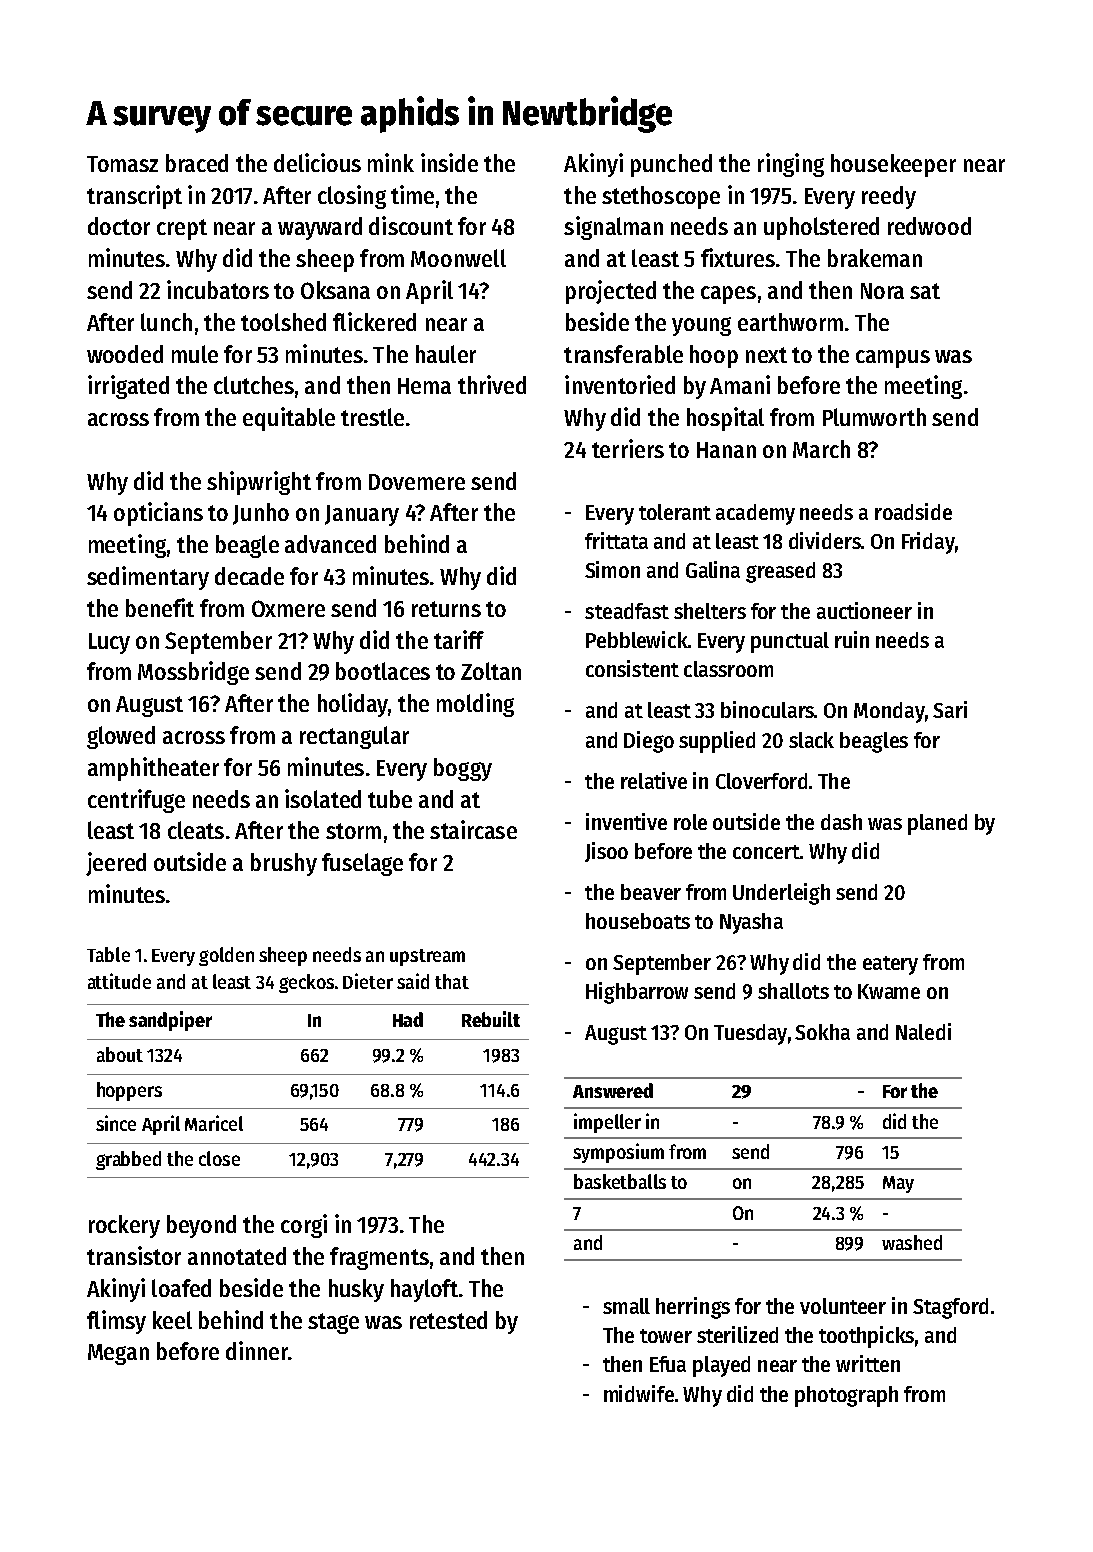 This page has height=1552, width=1093. Describe the element at coordinates (118, 1354) in the page. I see `Megan` at that location.
